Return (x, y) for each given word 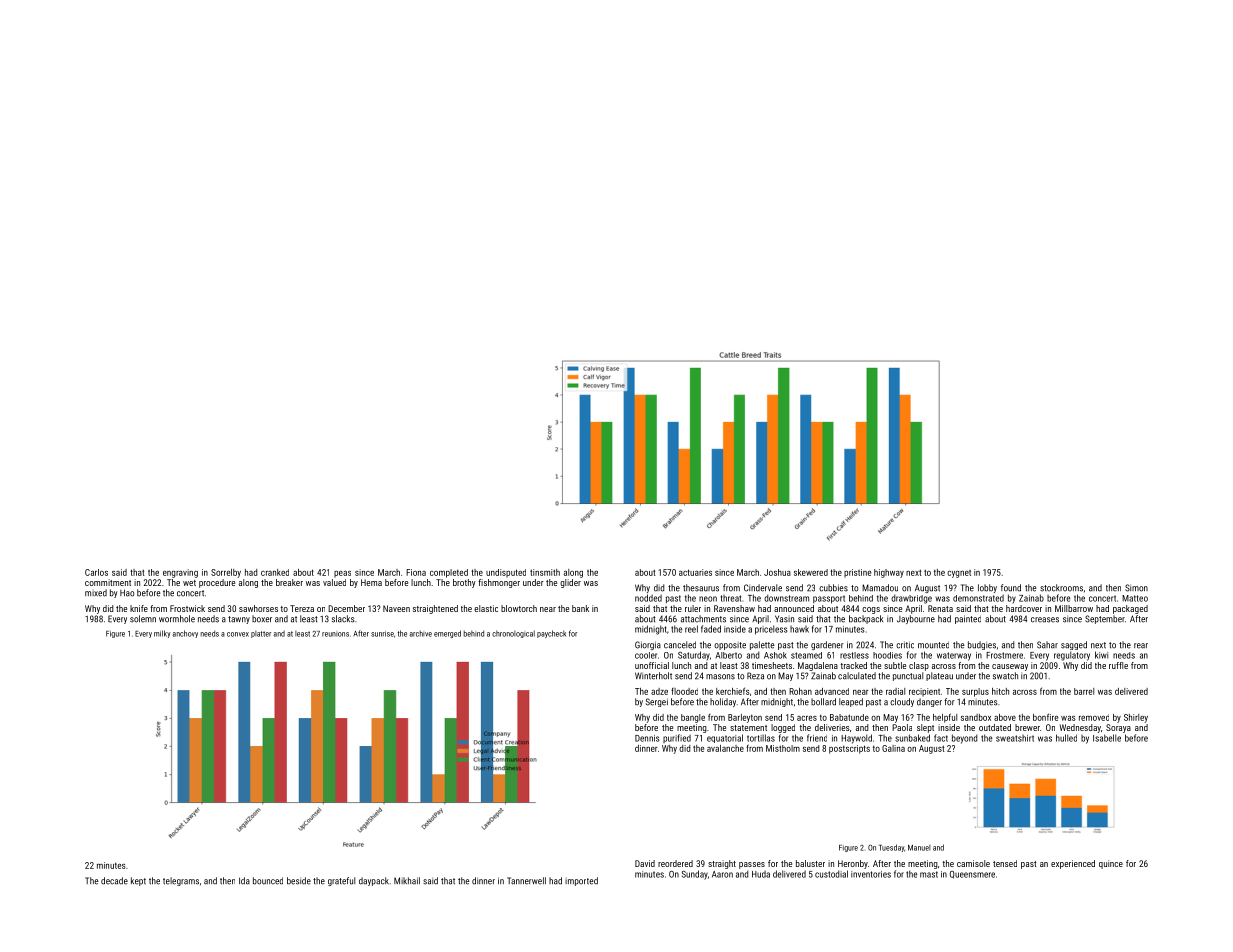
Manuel (919, 848)
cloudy (902, 702)
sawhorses (258, 608)
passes (752, 865)
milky (162, 634)
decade (114, 881)
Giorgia (648, 645)
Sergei (657, 702)
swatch (1005, 676)
